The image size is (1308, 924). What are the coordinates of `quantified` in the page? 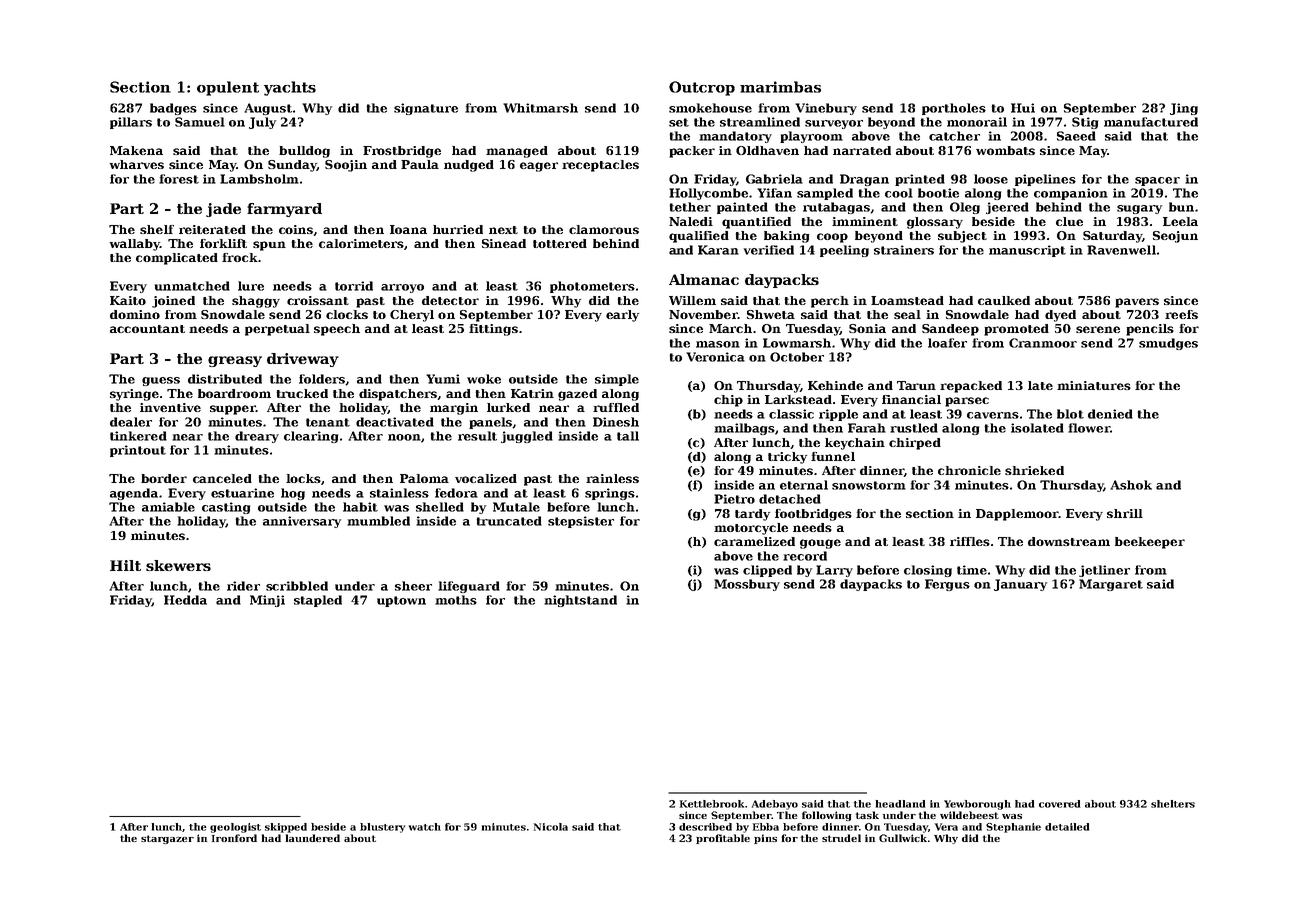 It's located at (756, 223).
